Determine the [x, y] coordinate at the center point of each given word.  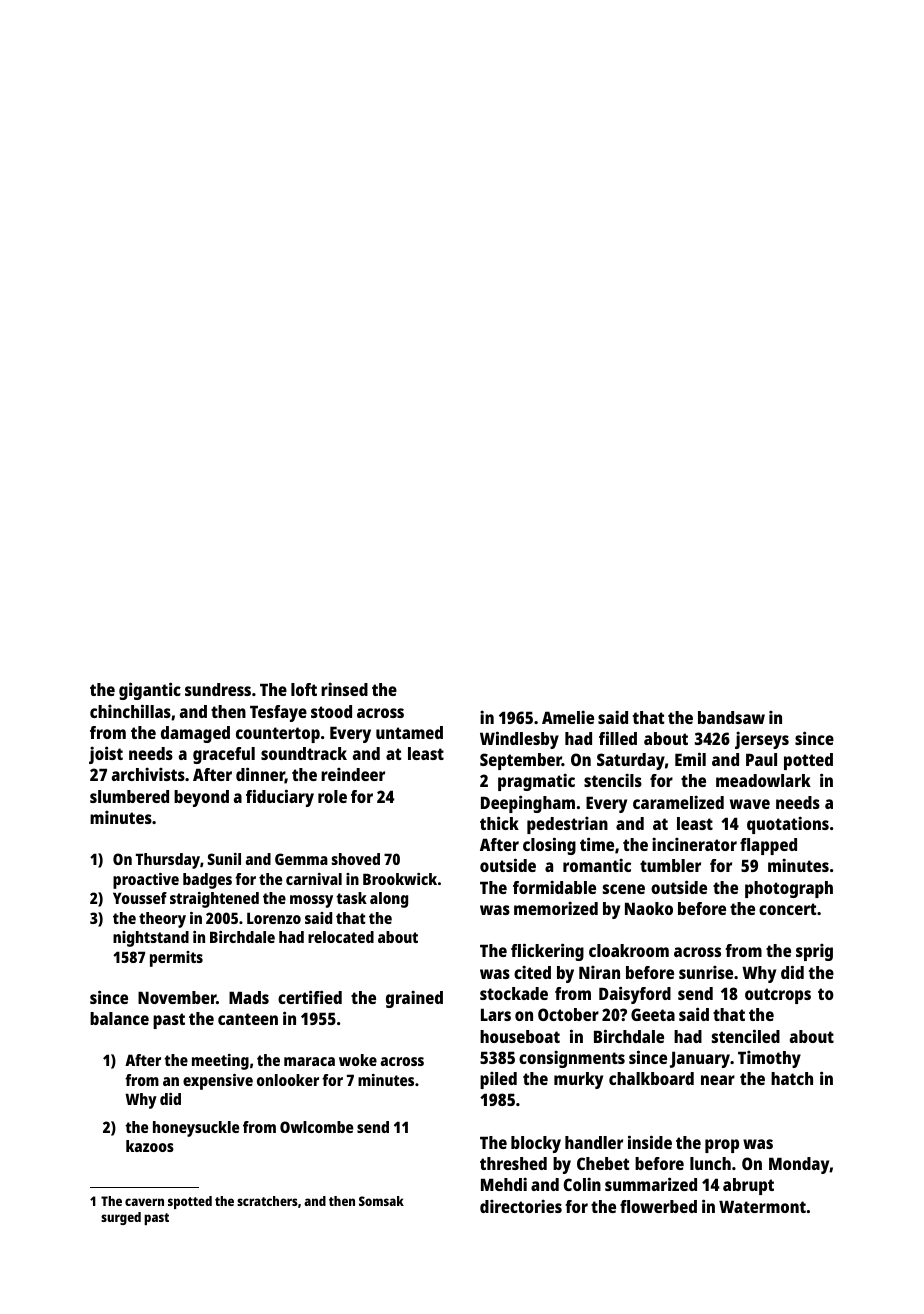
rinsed [344, 689]
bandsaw [731, 717]
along [389, 900]
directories [521, 1206]
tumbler [670, 865]
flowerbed [658, 1206]
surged [121, 1218]
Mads [249, 997]
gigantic [150, 691]
